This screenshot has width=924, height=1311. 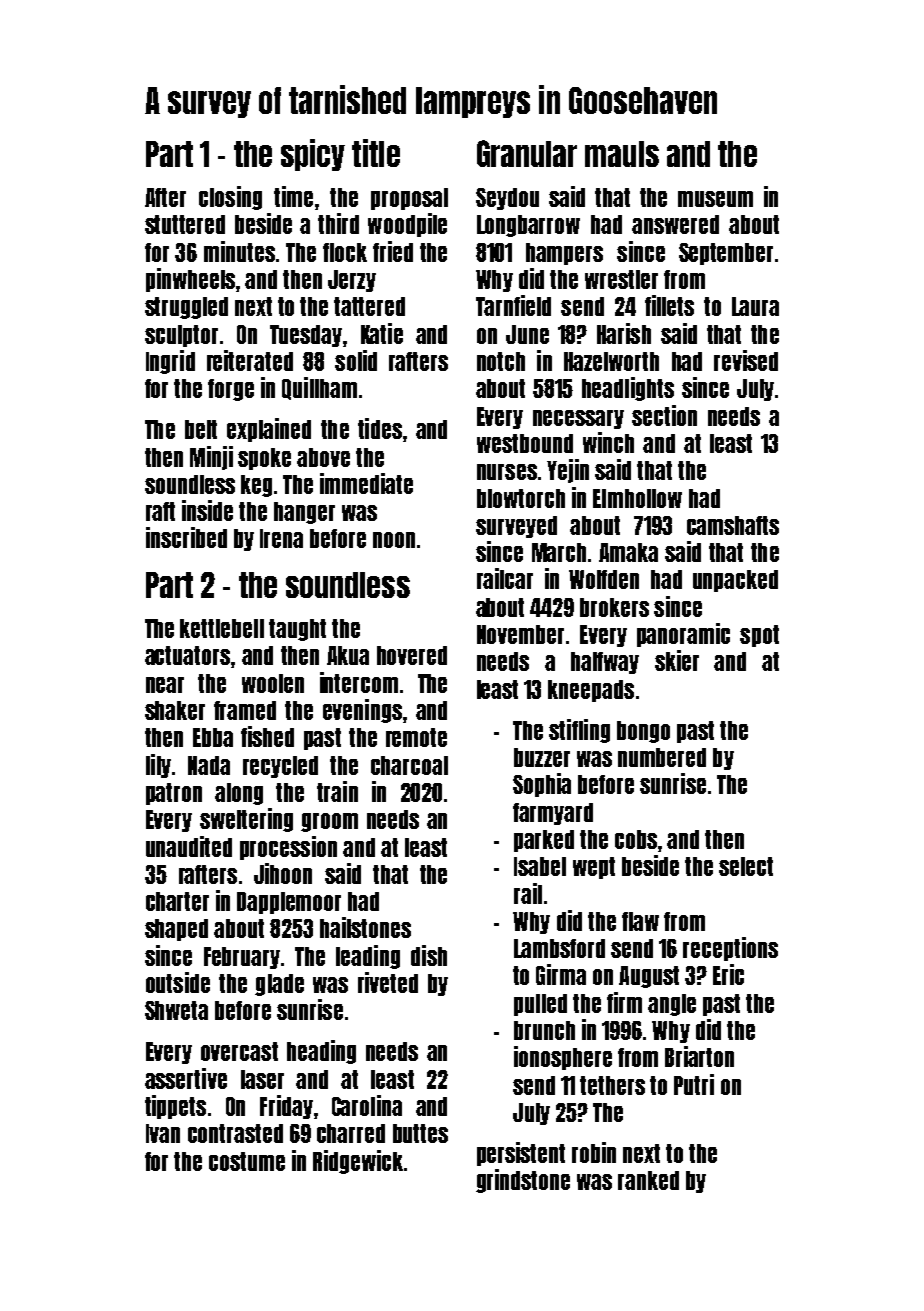 What do you see at coordinates (523, 1181) in the screenshot?
I see `grindstone` at bounding box center [523, 1181].
